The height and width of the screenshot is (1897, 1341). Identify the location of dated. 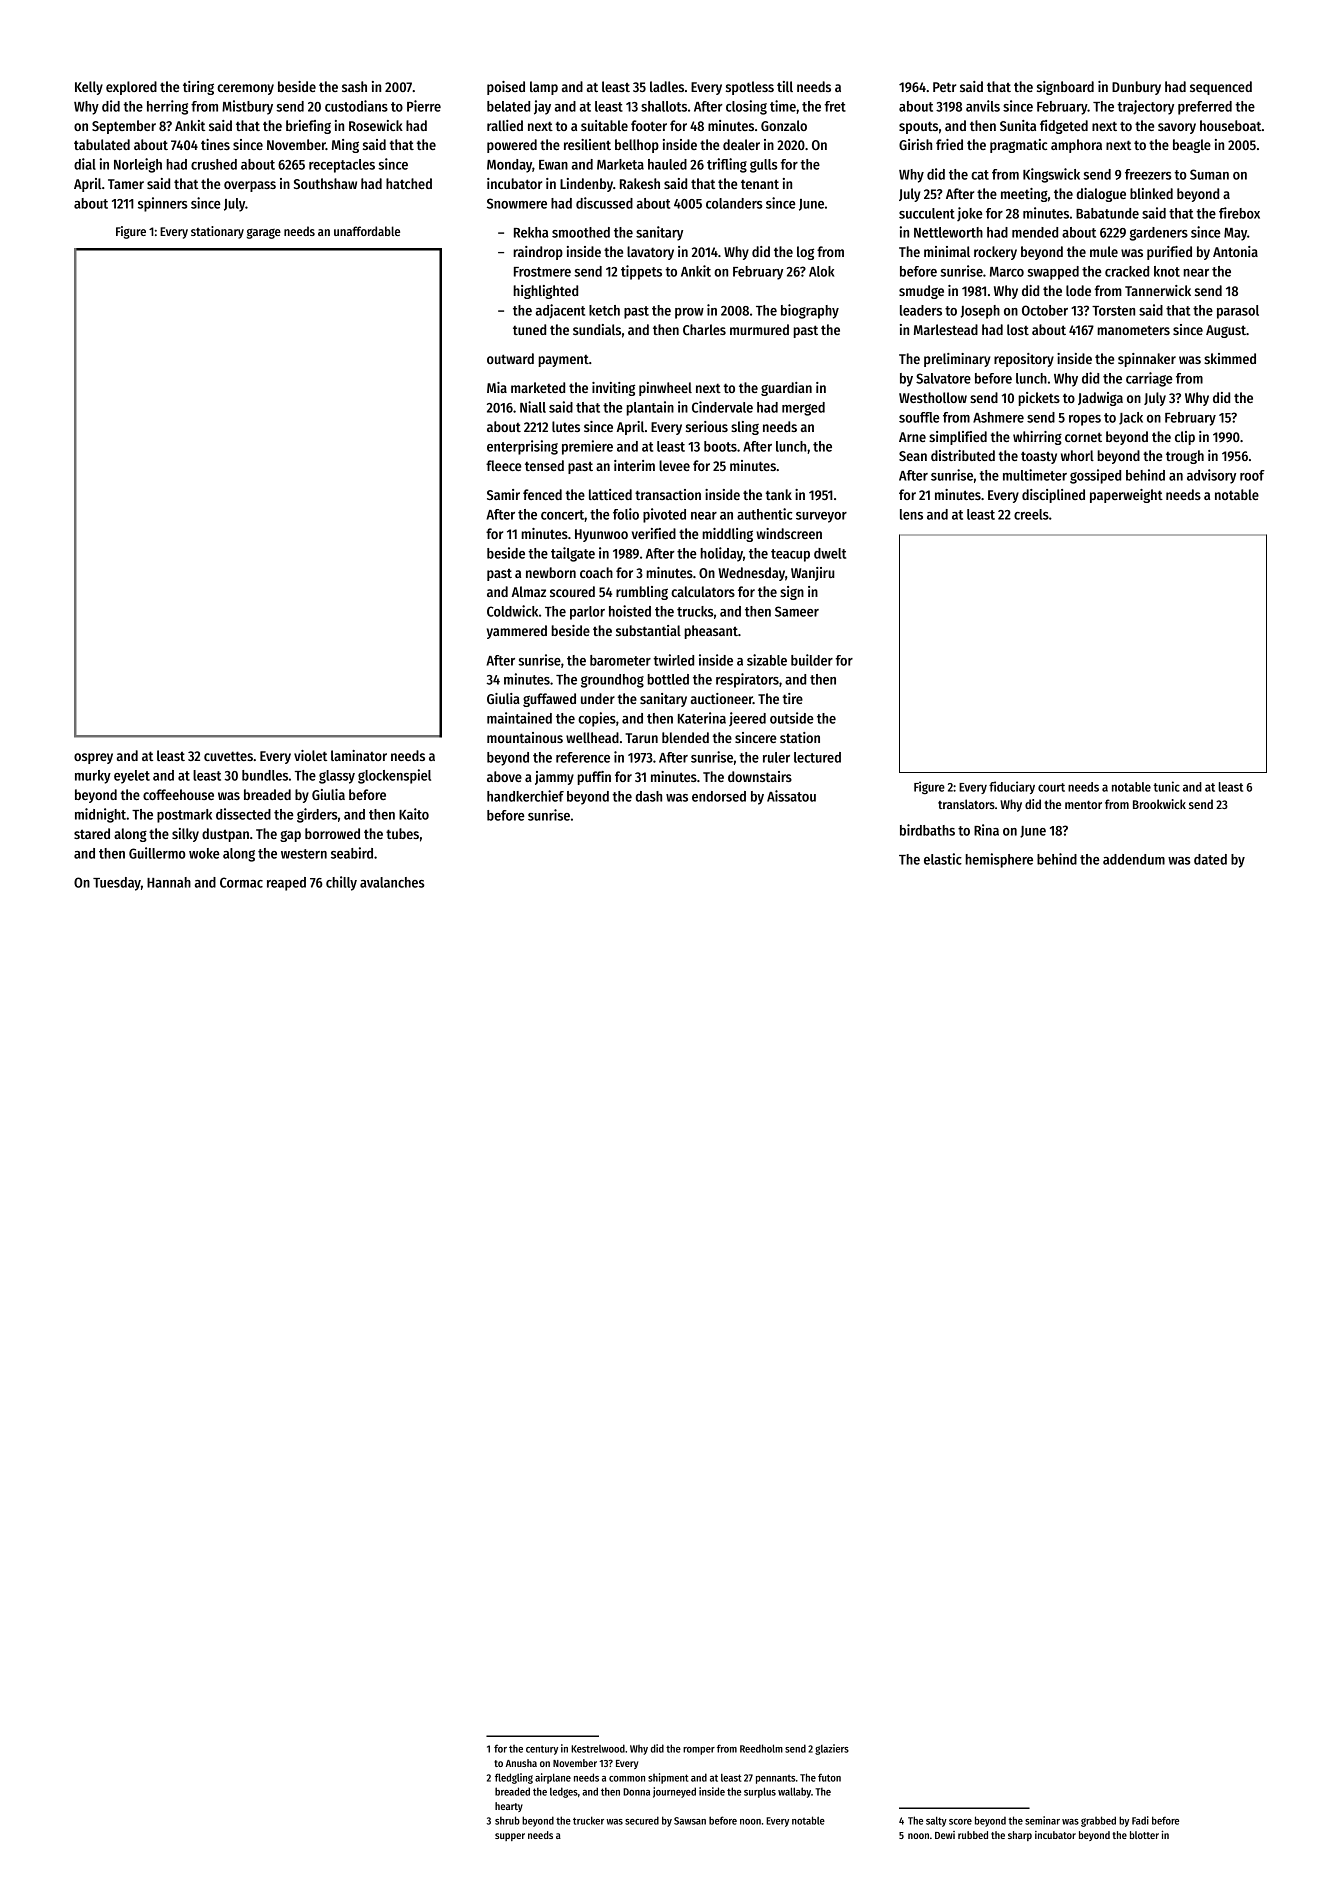
(1210, 859).
